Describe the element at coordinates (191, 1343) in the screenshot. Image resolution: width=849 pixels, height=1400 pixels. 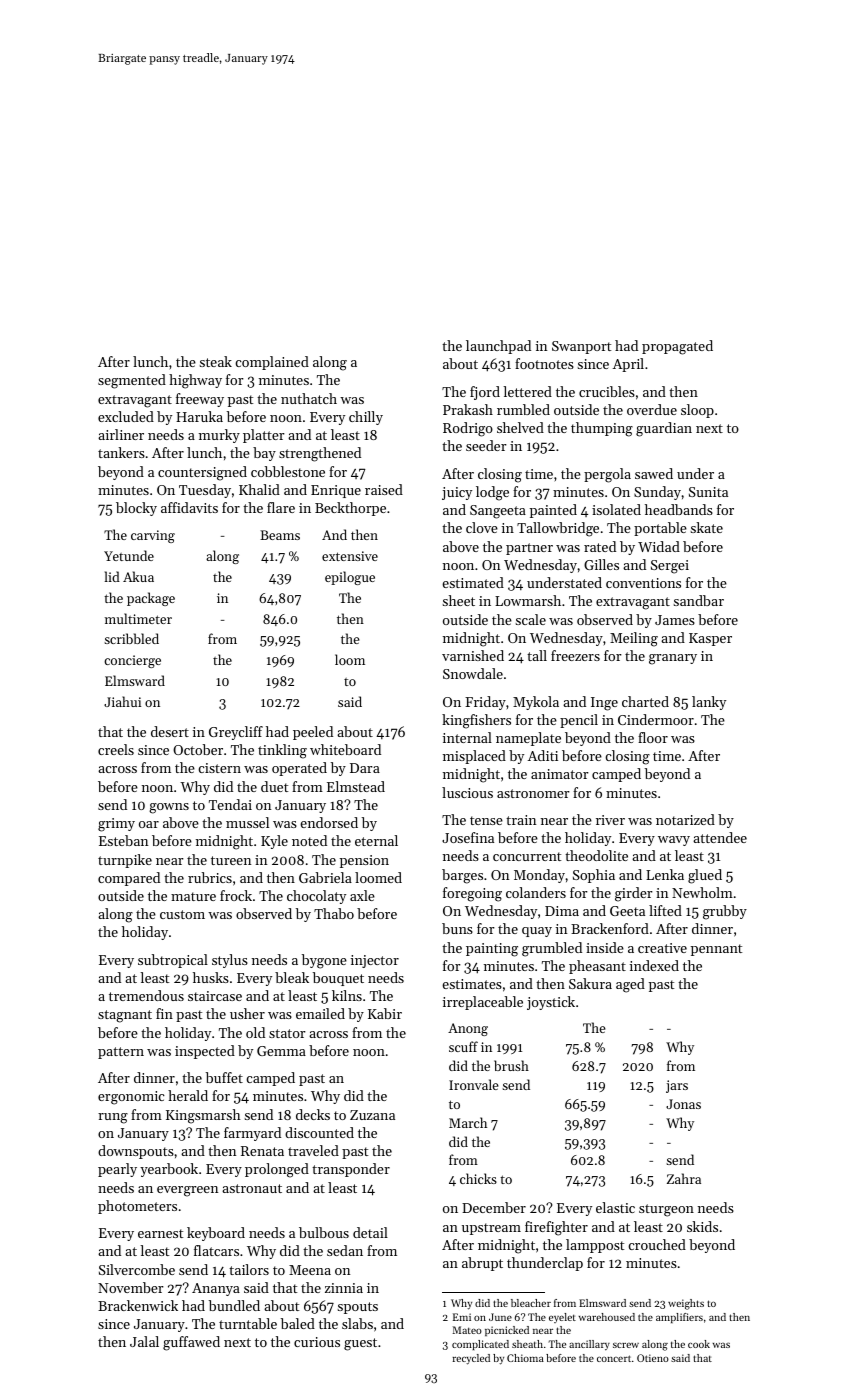
I see `guffawed` at that location.
